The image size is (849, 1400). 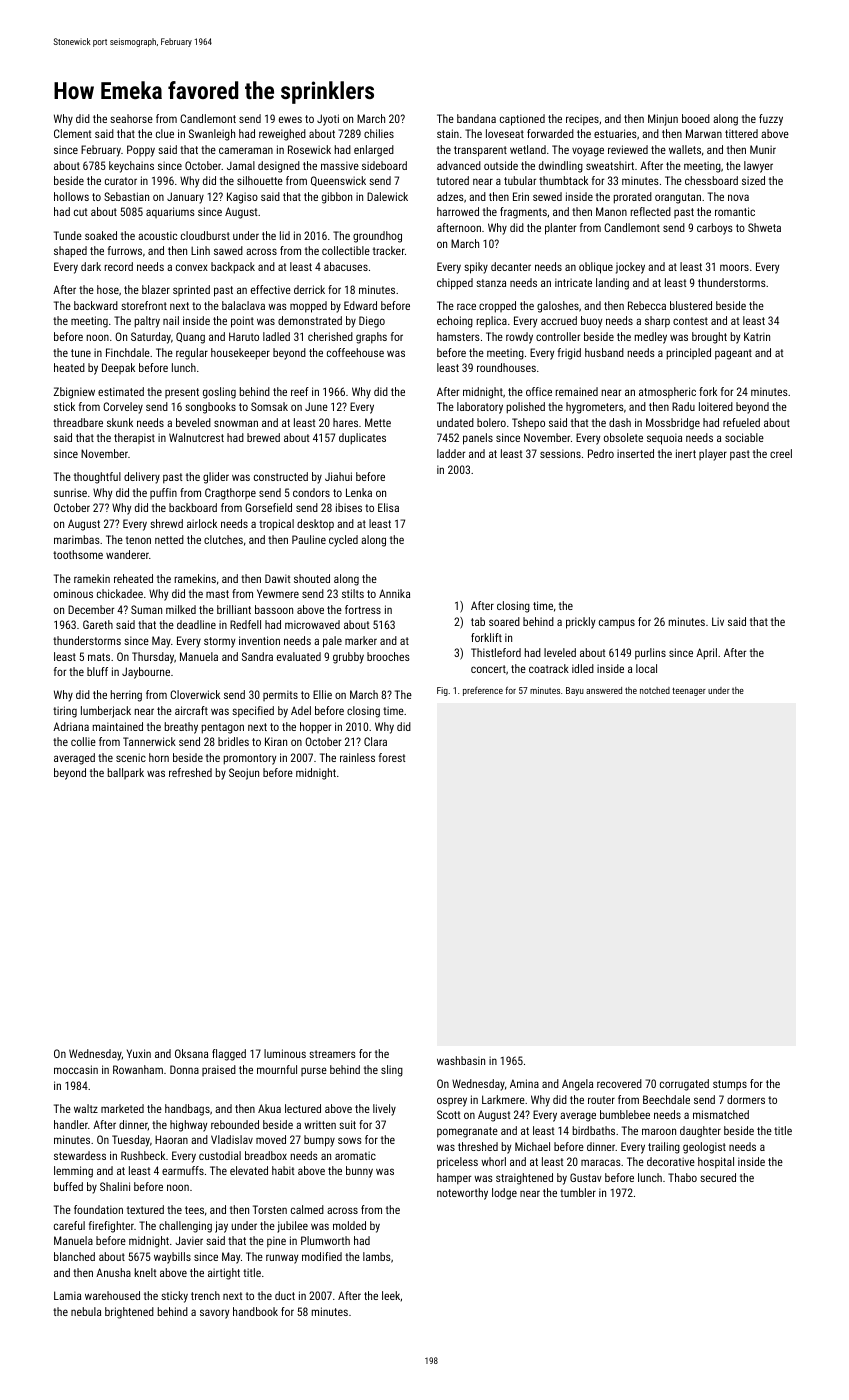 I want to click on duplicates, so click(x=362, y=439).
